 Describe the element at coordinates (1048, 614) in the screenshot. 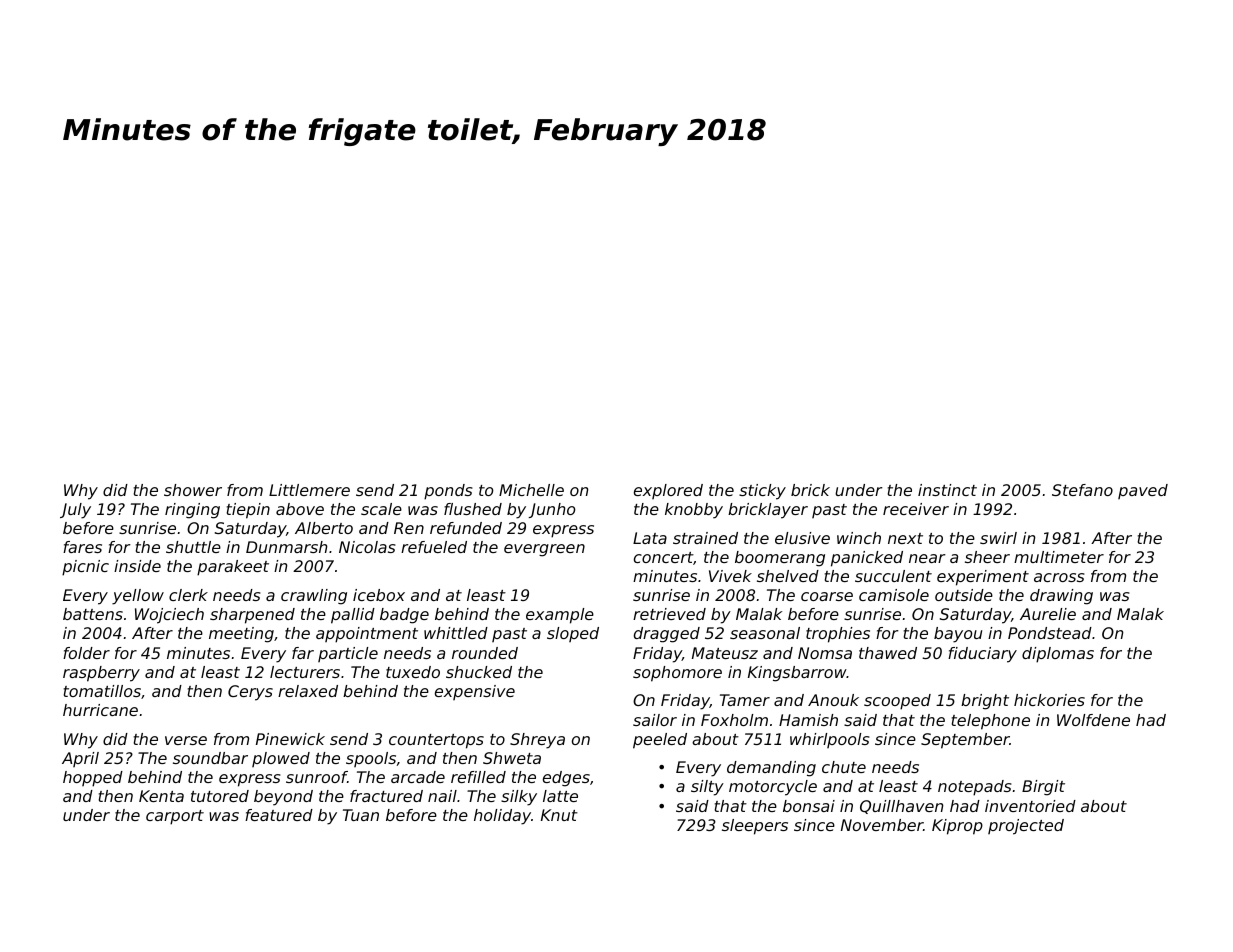

I see `Aurelie` at that location.
